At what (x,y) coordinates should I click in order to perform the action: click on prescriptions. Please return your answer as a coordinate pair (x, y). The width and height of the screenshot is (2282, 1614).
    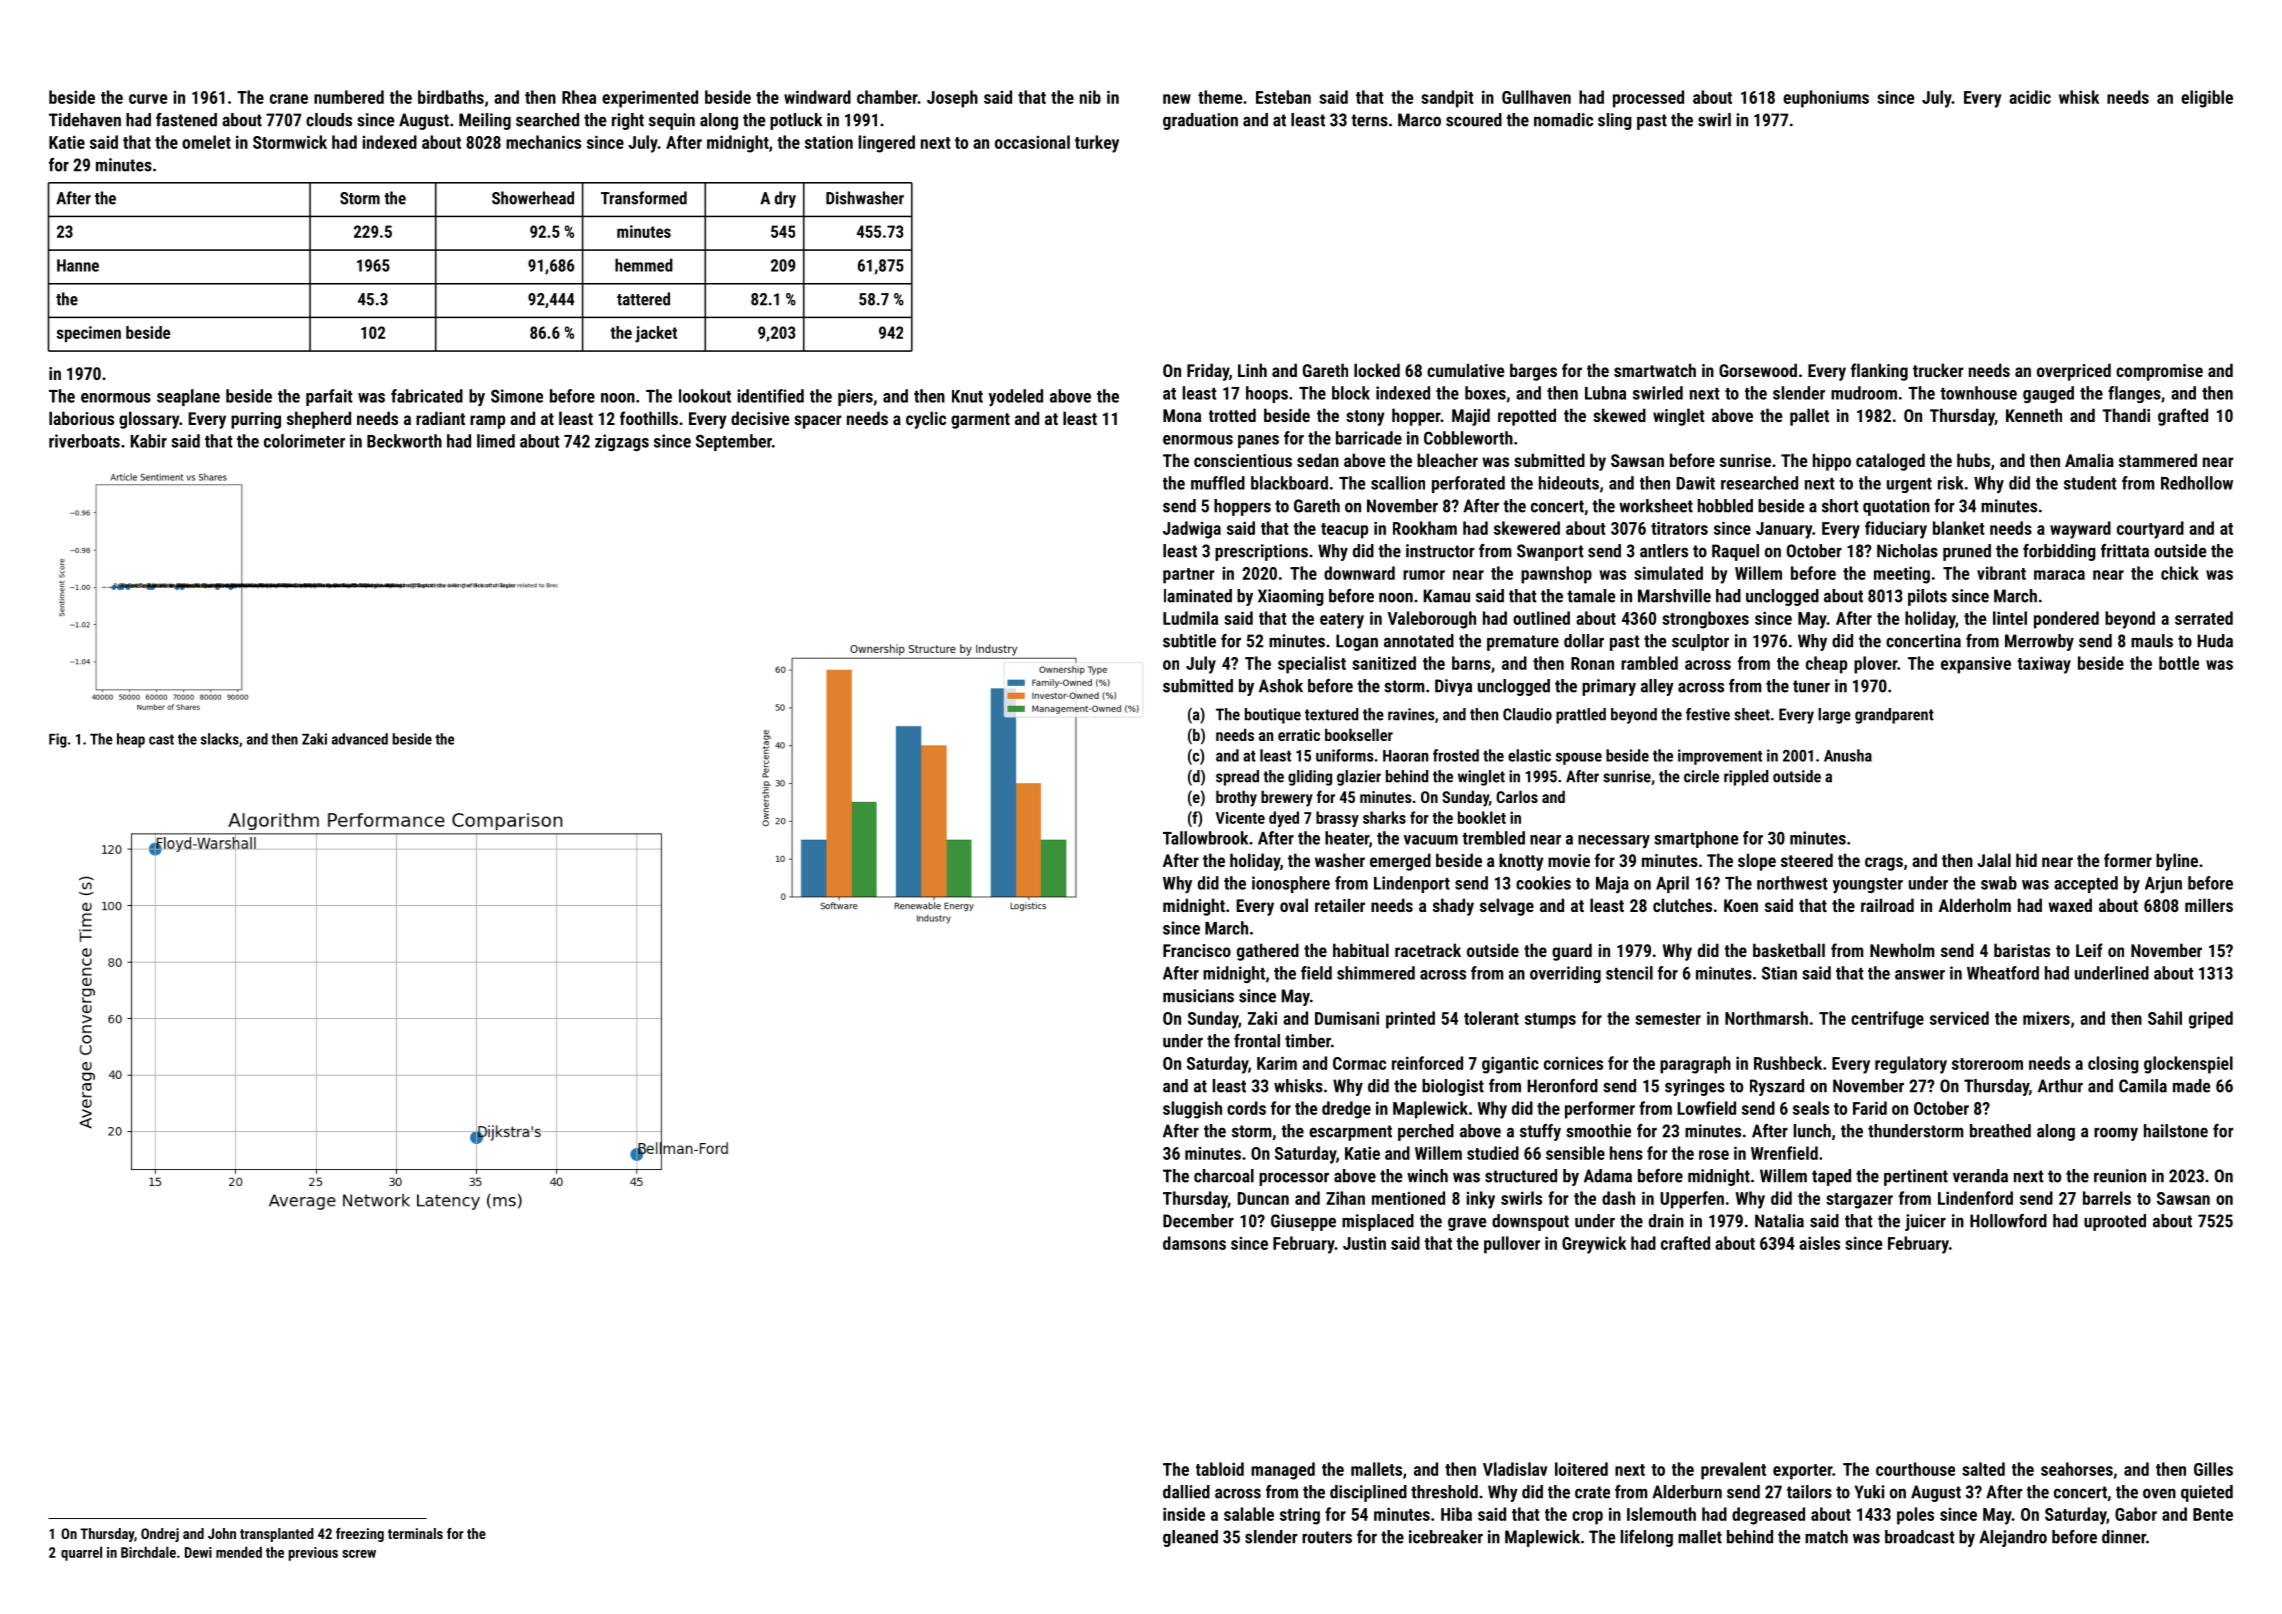
    Looking at the image, I should click on (1261, 552).
